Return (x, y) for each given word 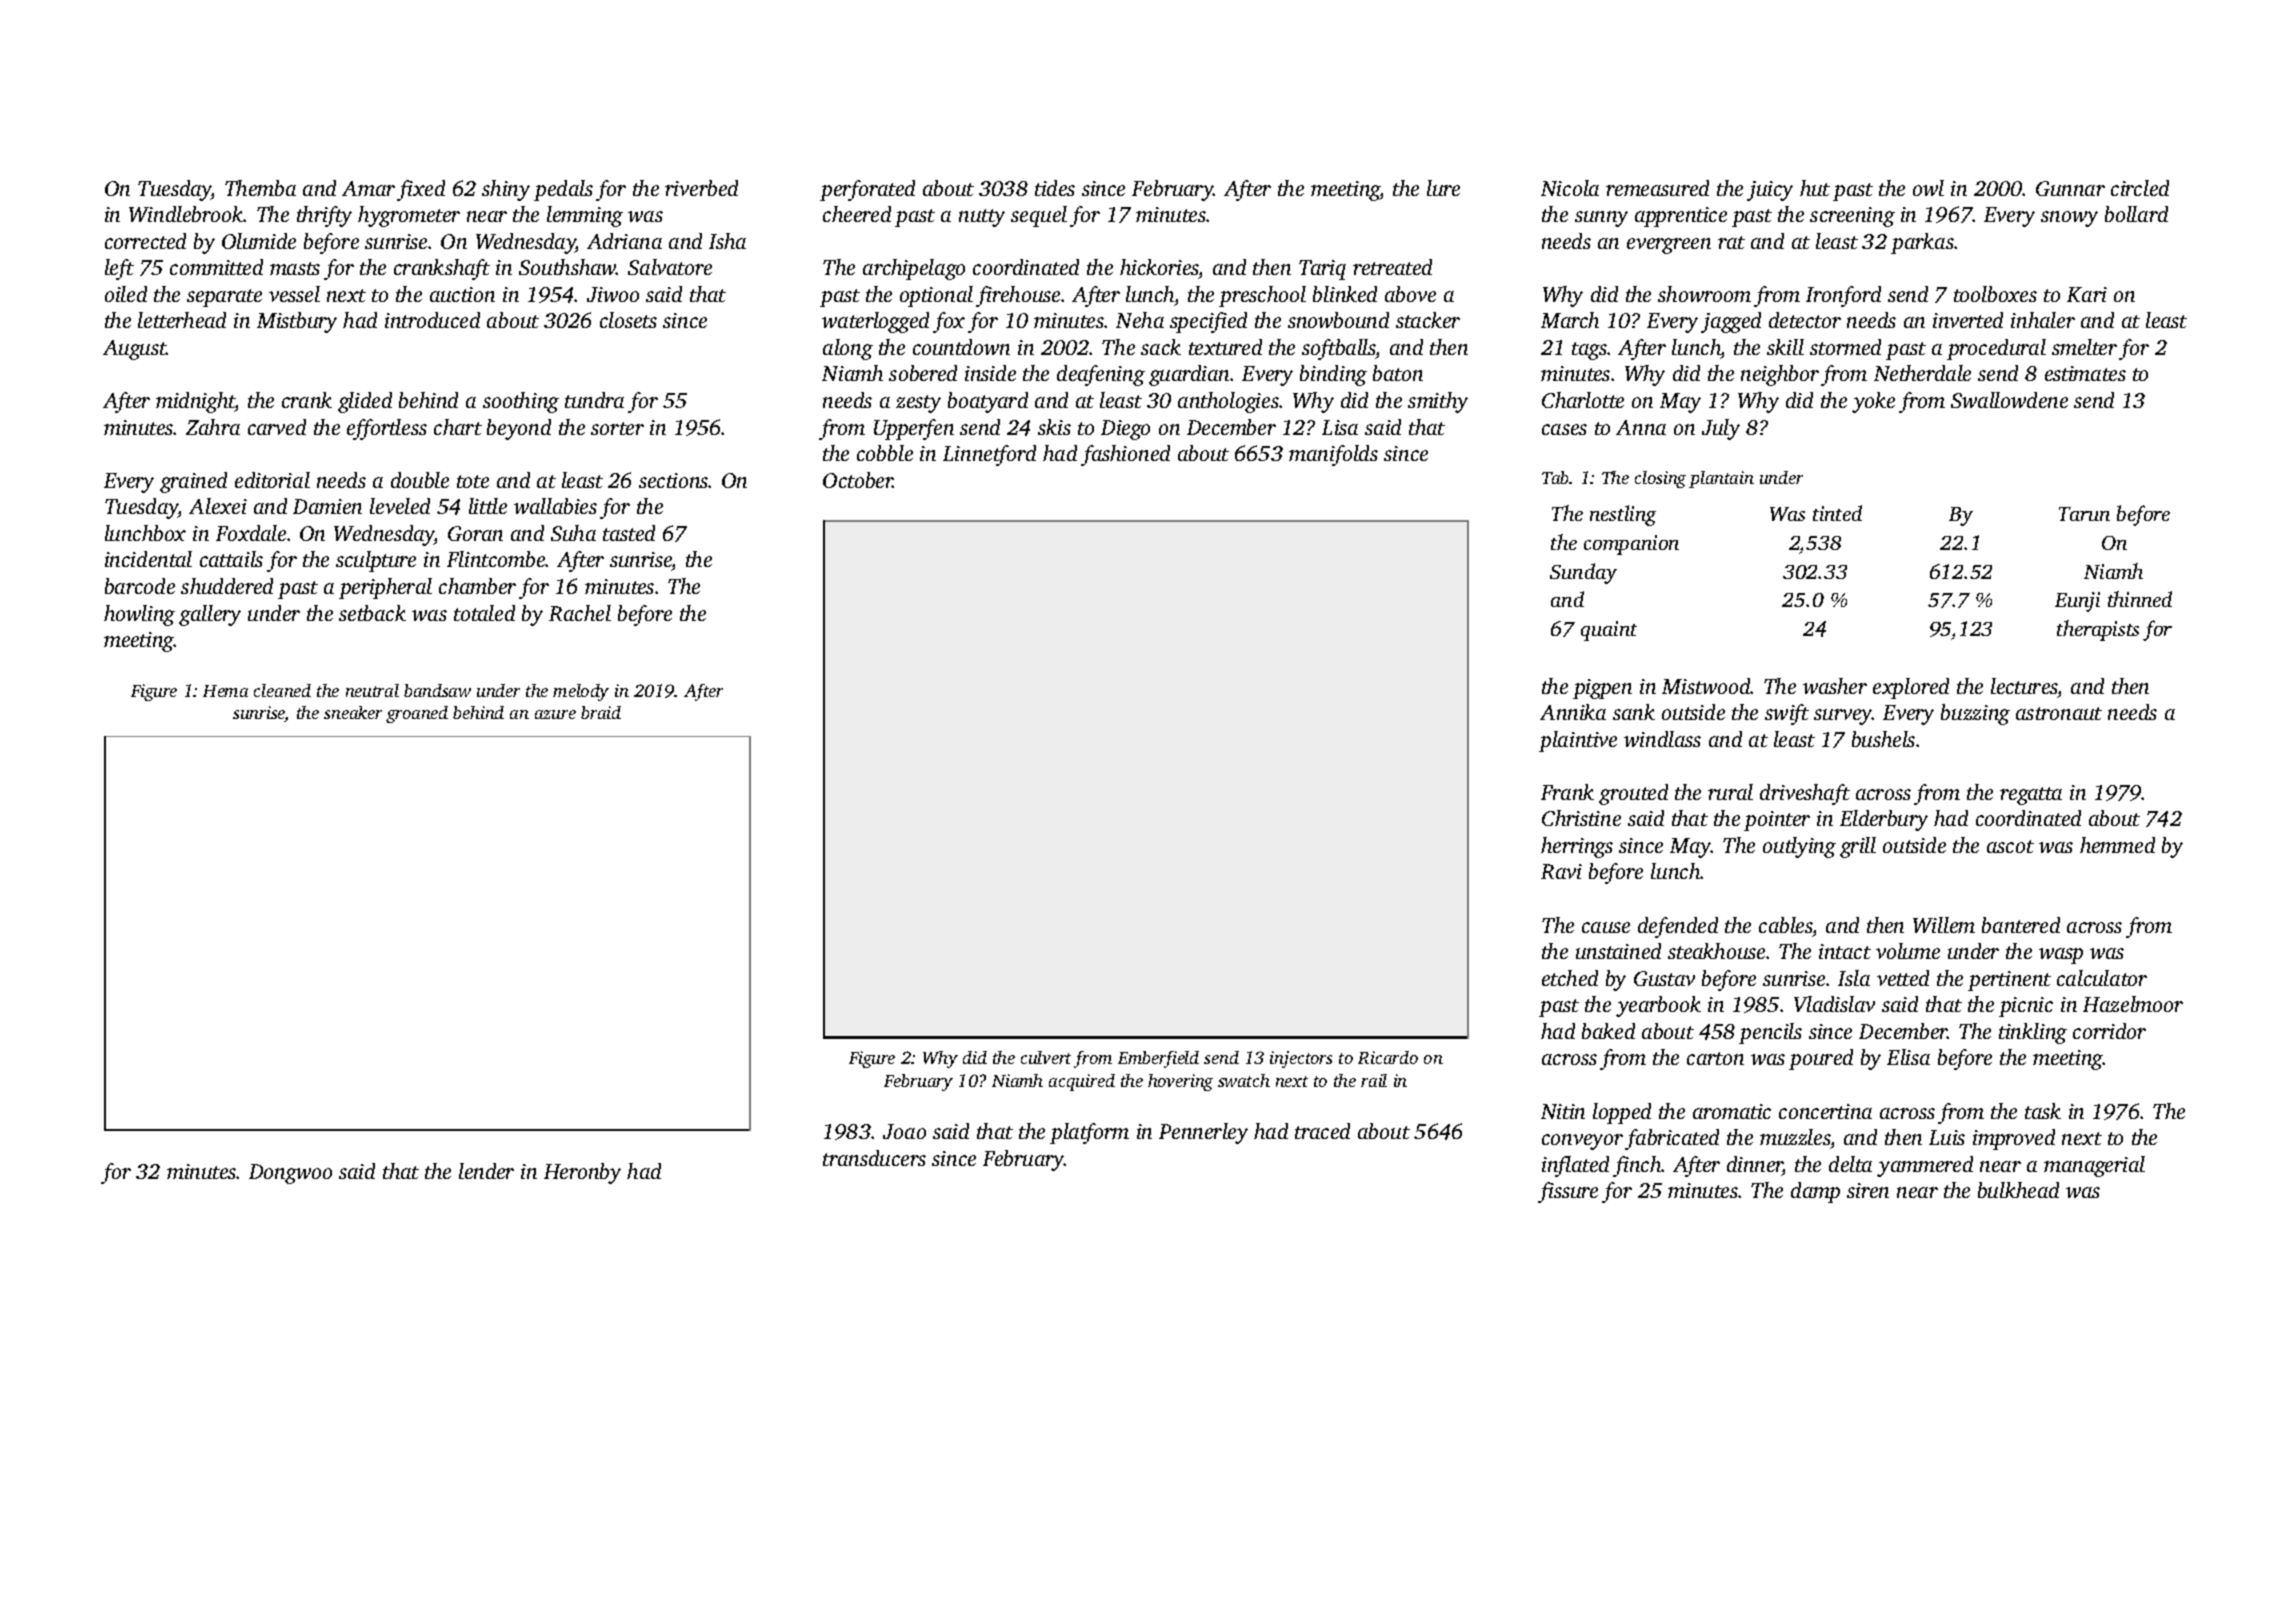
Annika (1573, 712)
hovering (1180, 1082)
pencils (1770, 1033)
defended (1678, 927)
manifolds (1333, 455)
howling (139, 615)
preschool (1262, 296)
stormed (1845, 347)
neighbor (1780, 375)
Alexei (218, 506)
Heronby (582, 1173)
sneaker (353, 712)
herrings (1577, 847)
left (119, 269)
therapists (2098, 630)
